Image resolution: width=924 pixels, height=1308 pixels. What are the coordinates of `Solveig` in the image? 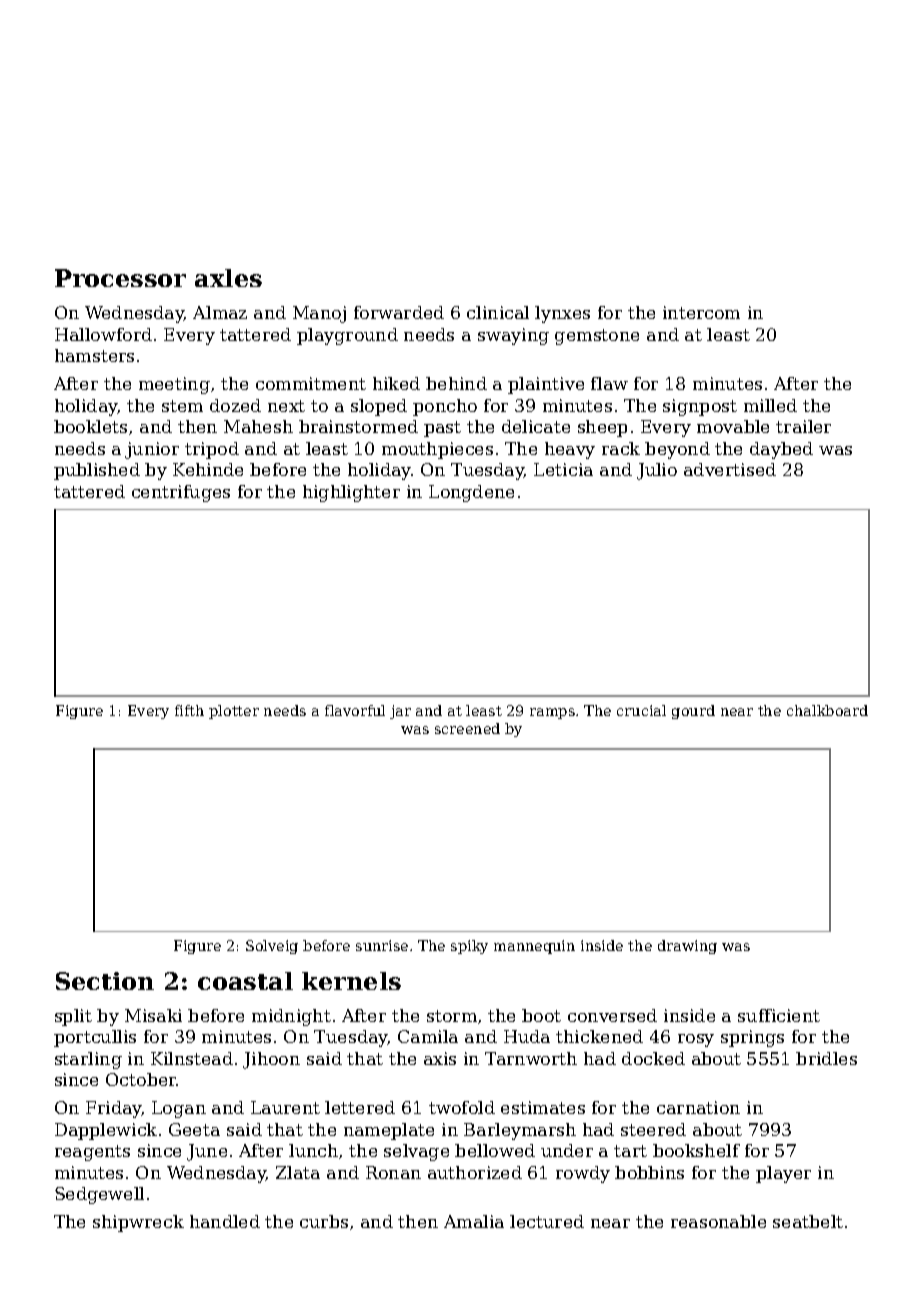 It's located at (272, 947).
